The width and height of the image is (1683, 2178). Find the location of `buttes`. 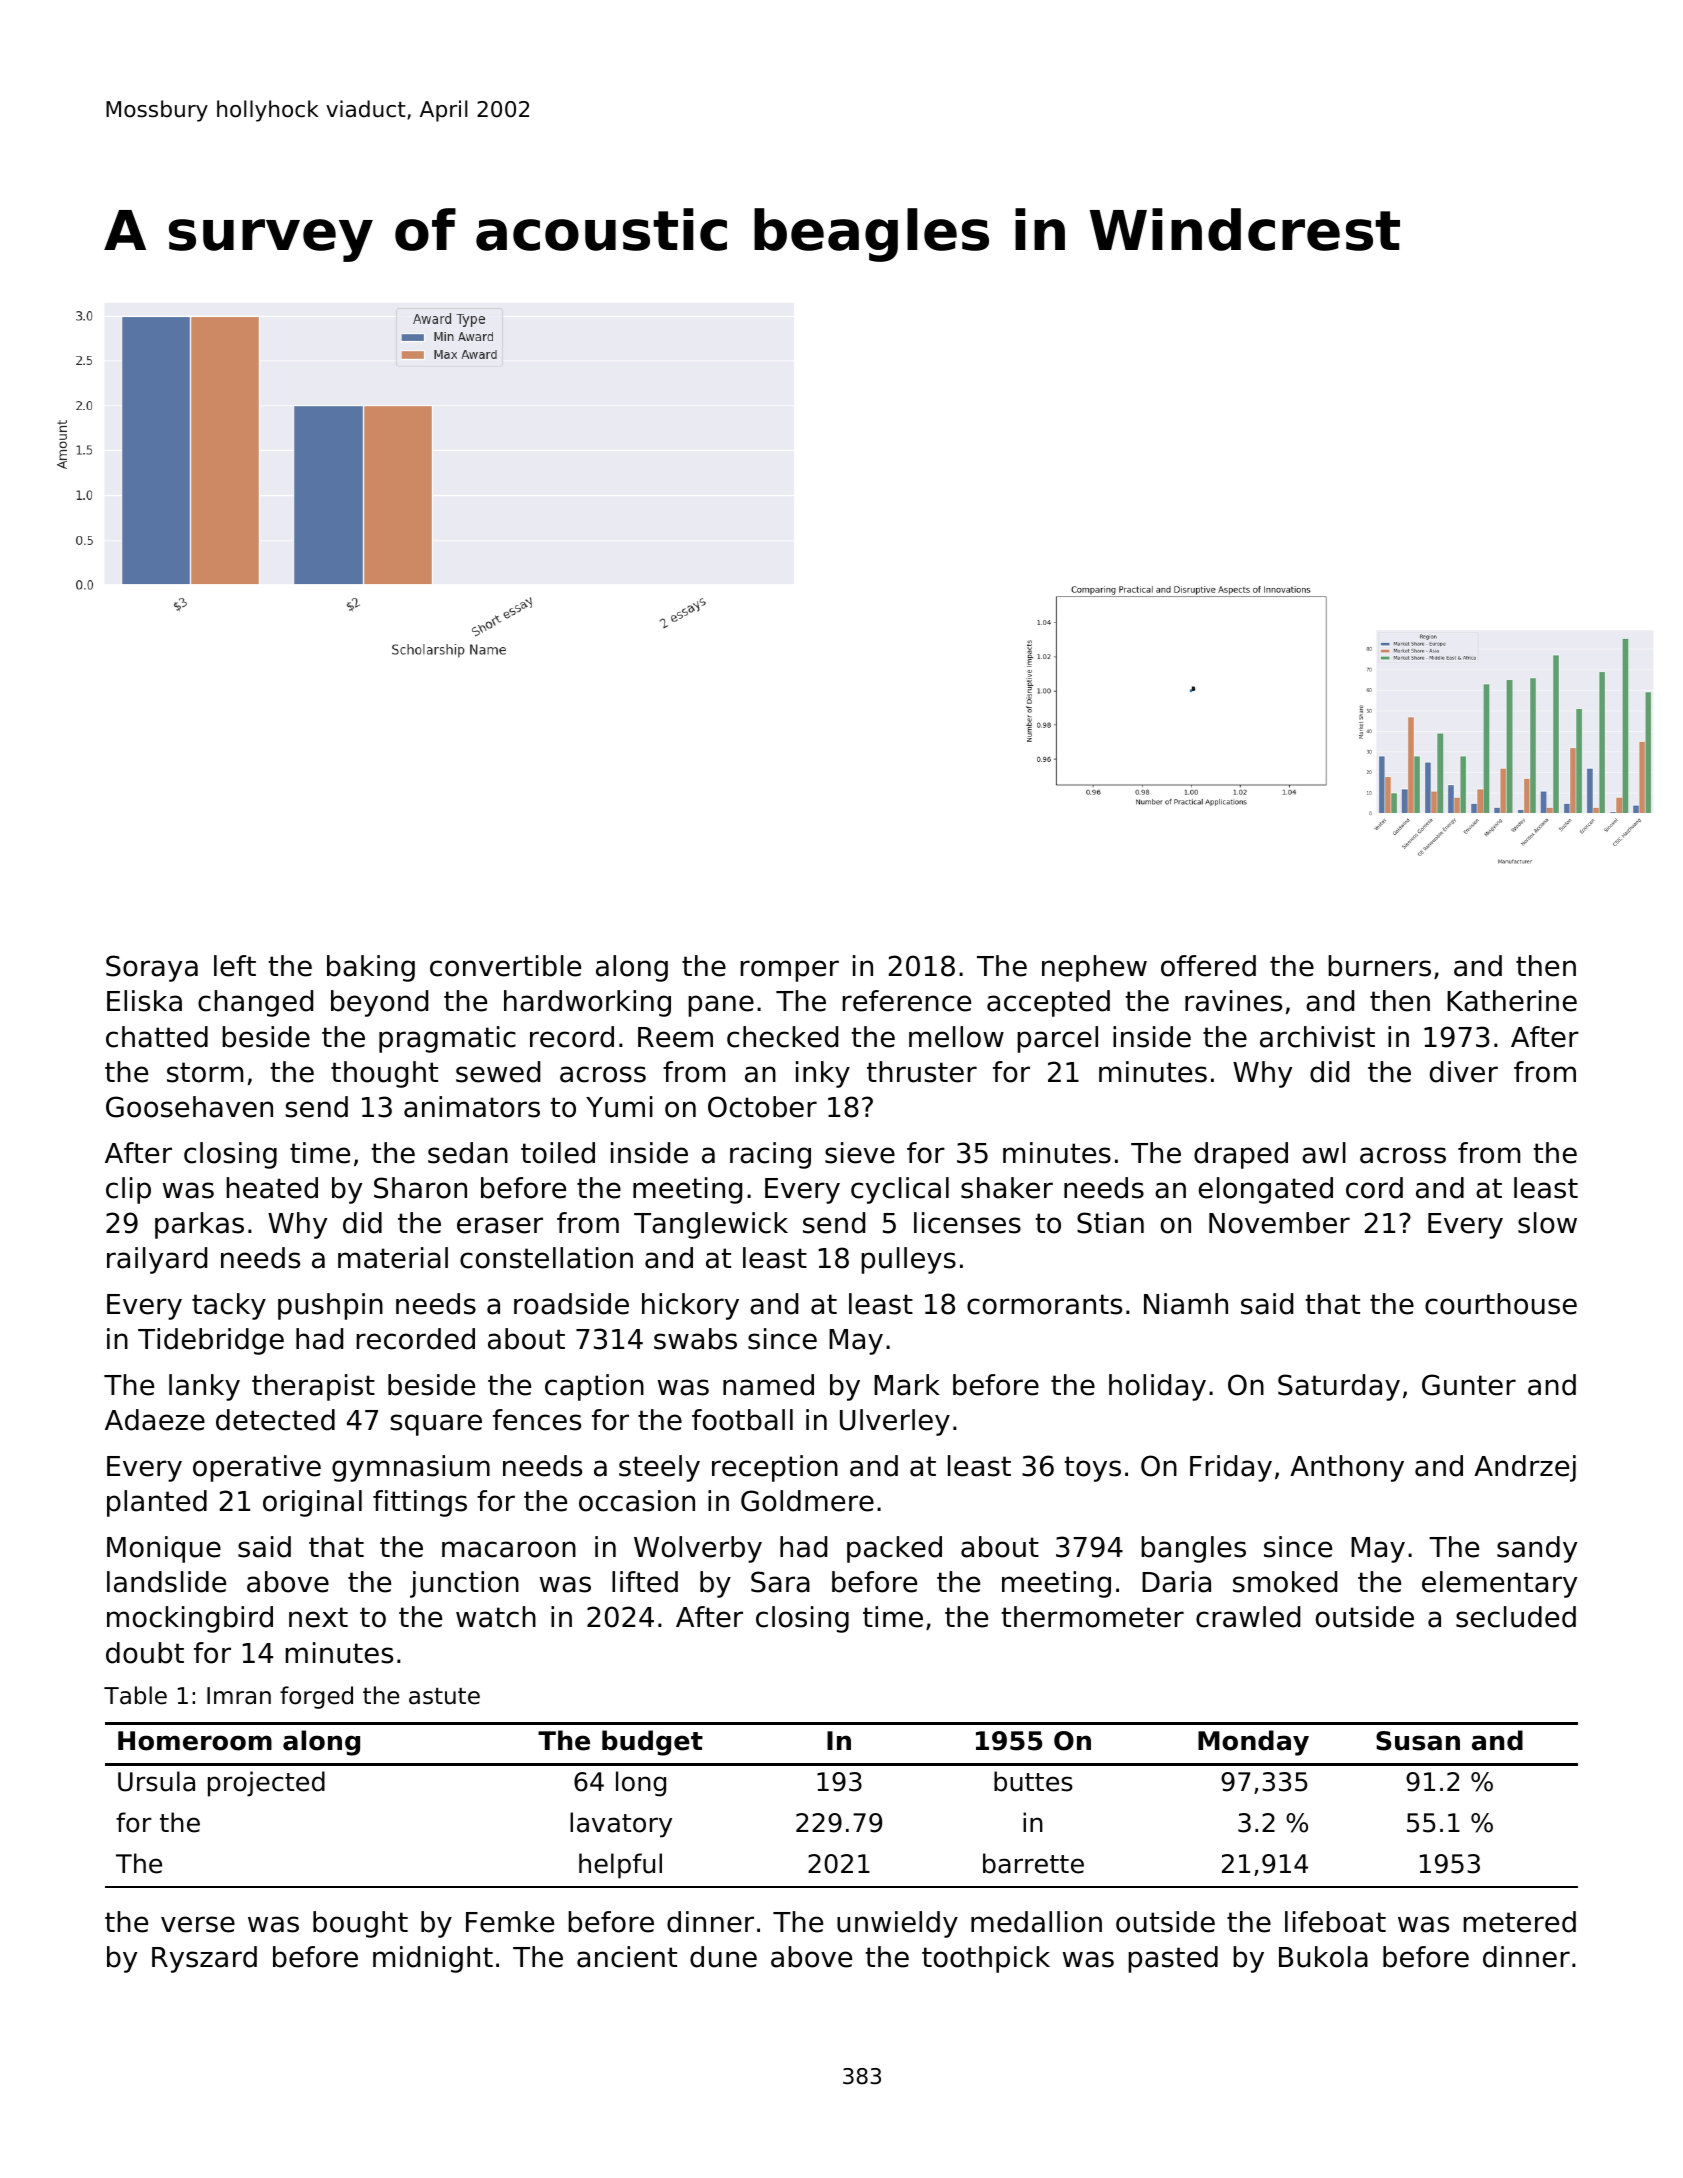

buttes is located at coordinates (1033, 1781).
